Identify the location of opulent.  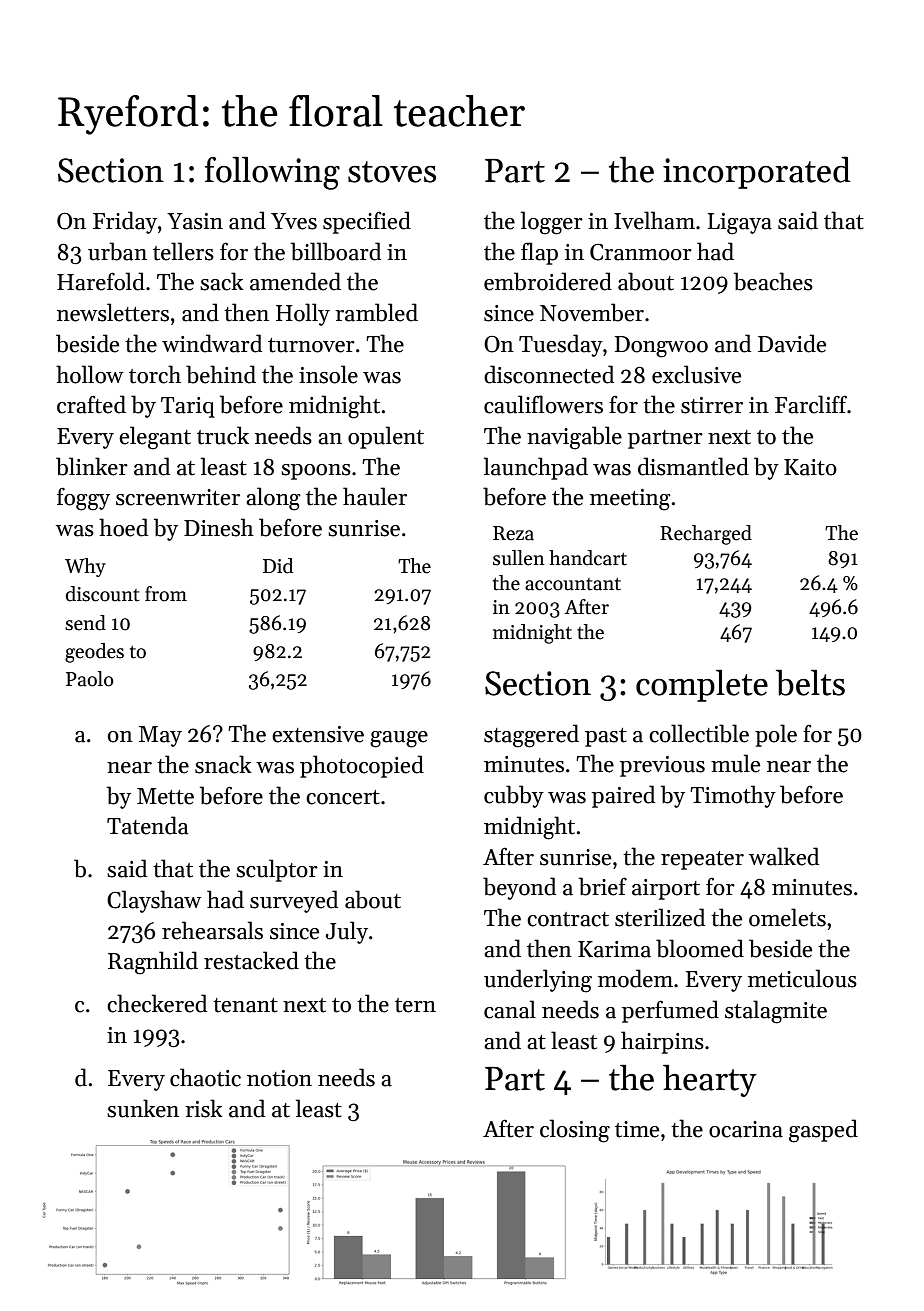
(386, 437).
